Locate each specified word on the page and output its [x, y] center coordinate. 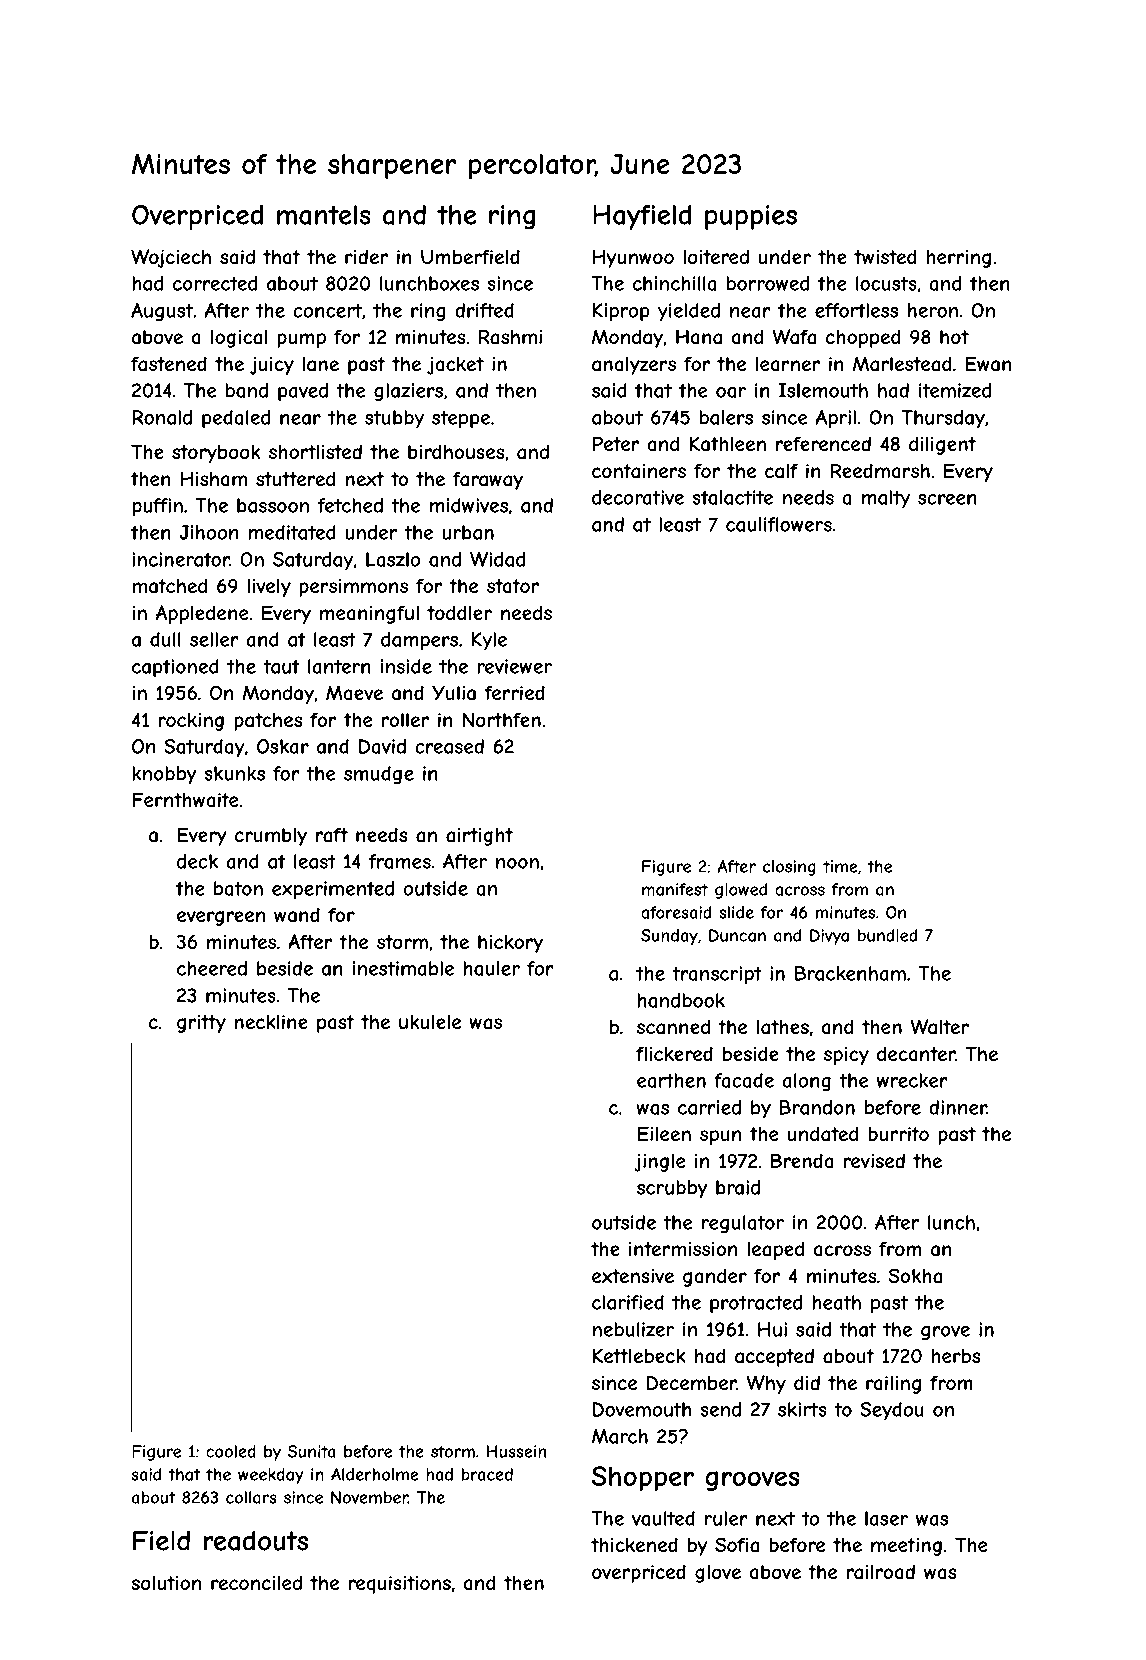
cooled [231, 1451]
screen [947, 499]
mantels [324, 215]
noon [517, 863]
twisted [885, 256]
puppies [751, 217]
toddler [459, 612]
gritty [201, 1024]
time [840, 866]
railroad [881, 1572]
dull [165, 639]
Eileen [664, 1133]
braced [487, 1474]
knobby [164, 775]
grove [945, 1333]
